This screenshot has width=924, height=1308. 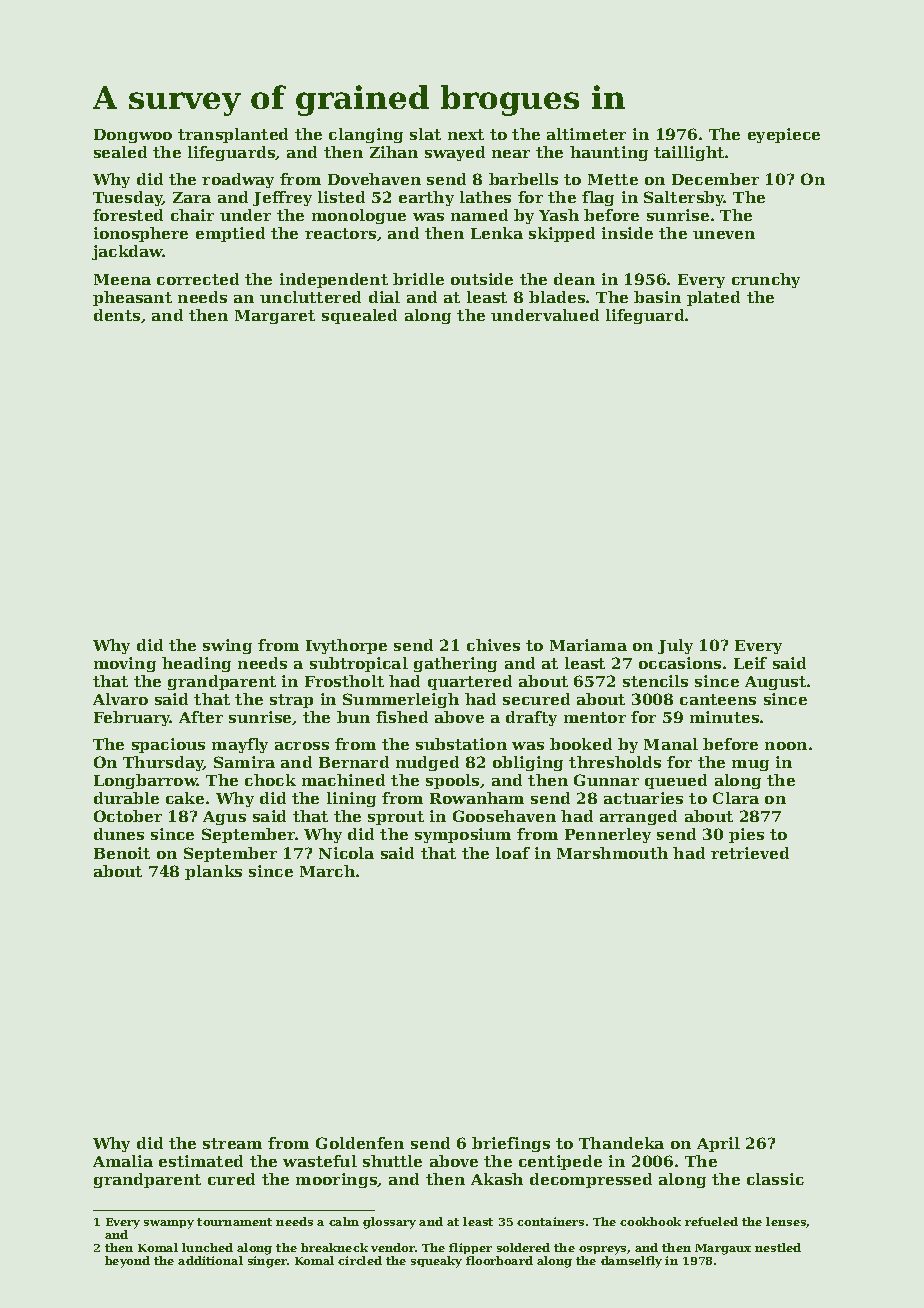 I want to click on roadway, so click(x=238, y=180).
